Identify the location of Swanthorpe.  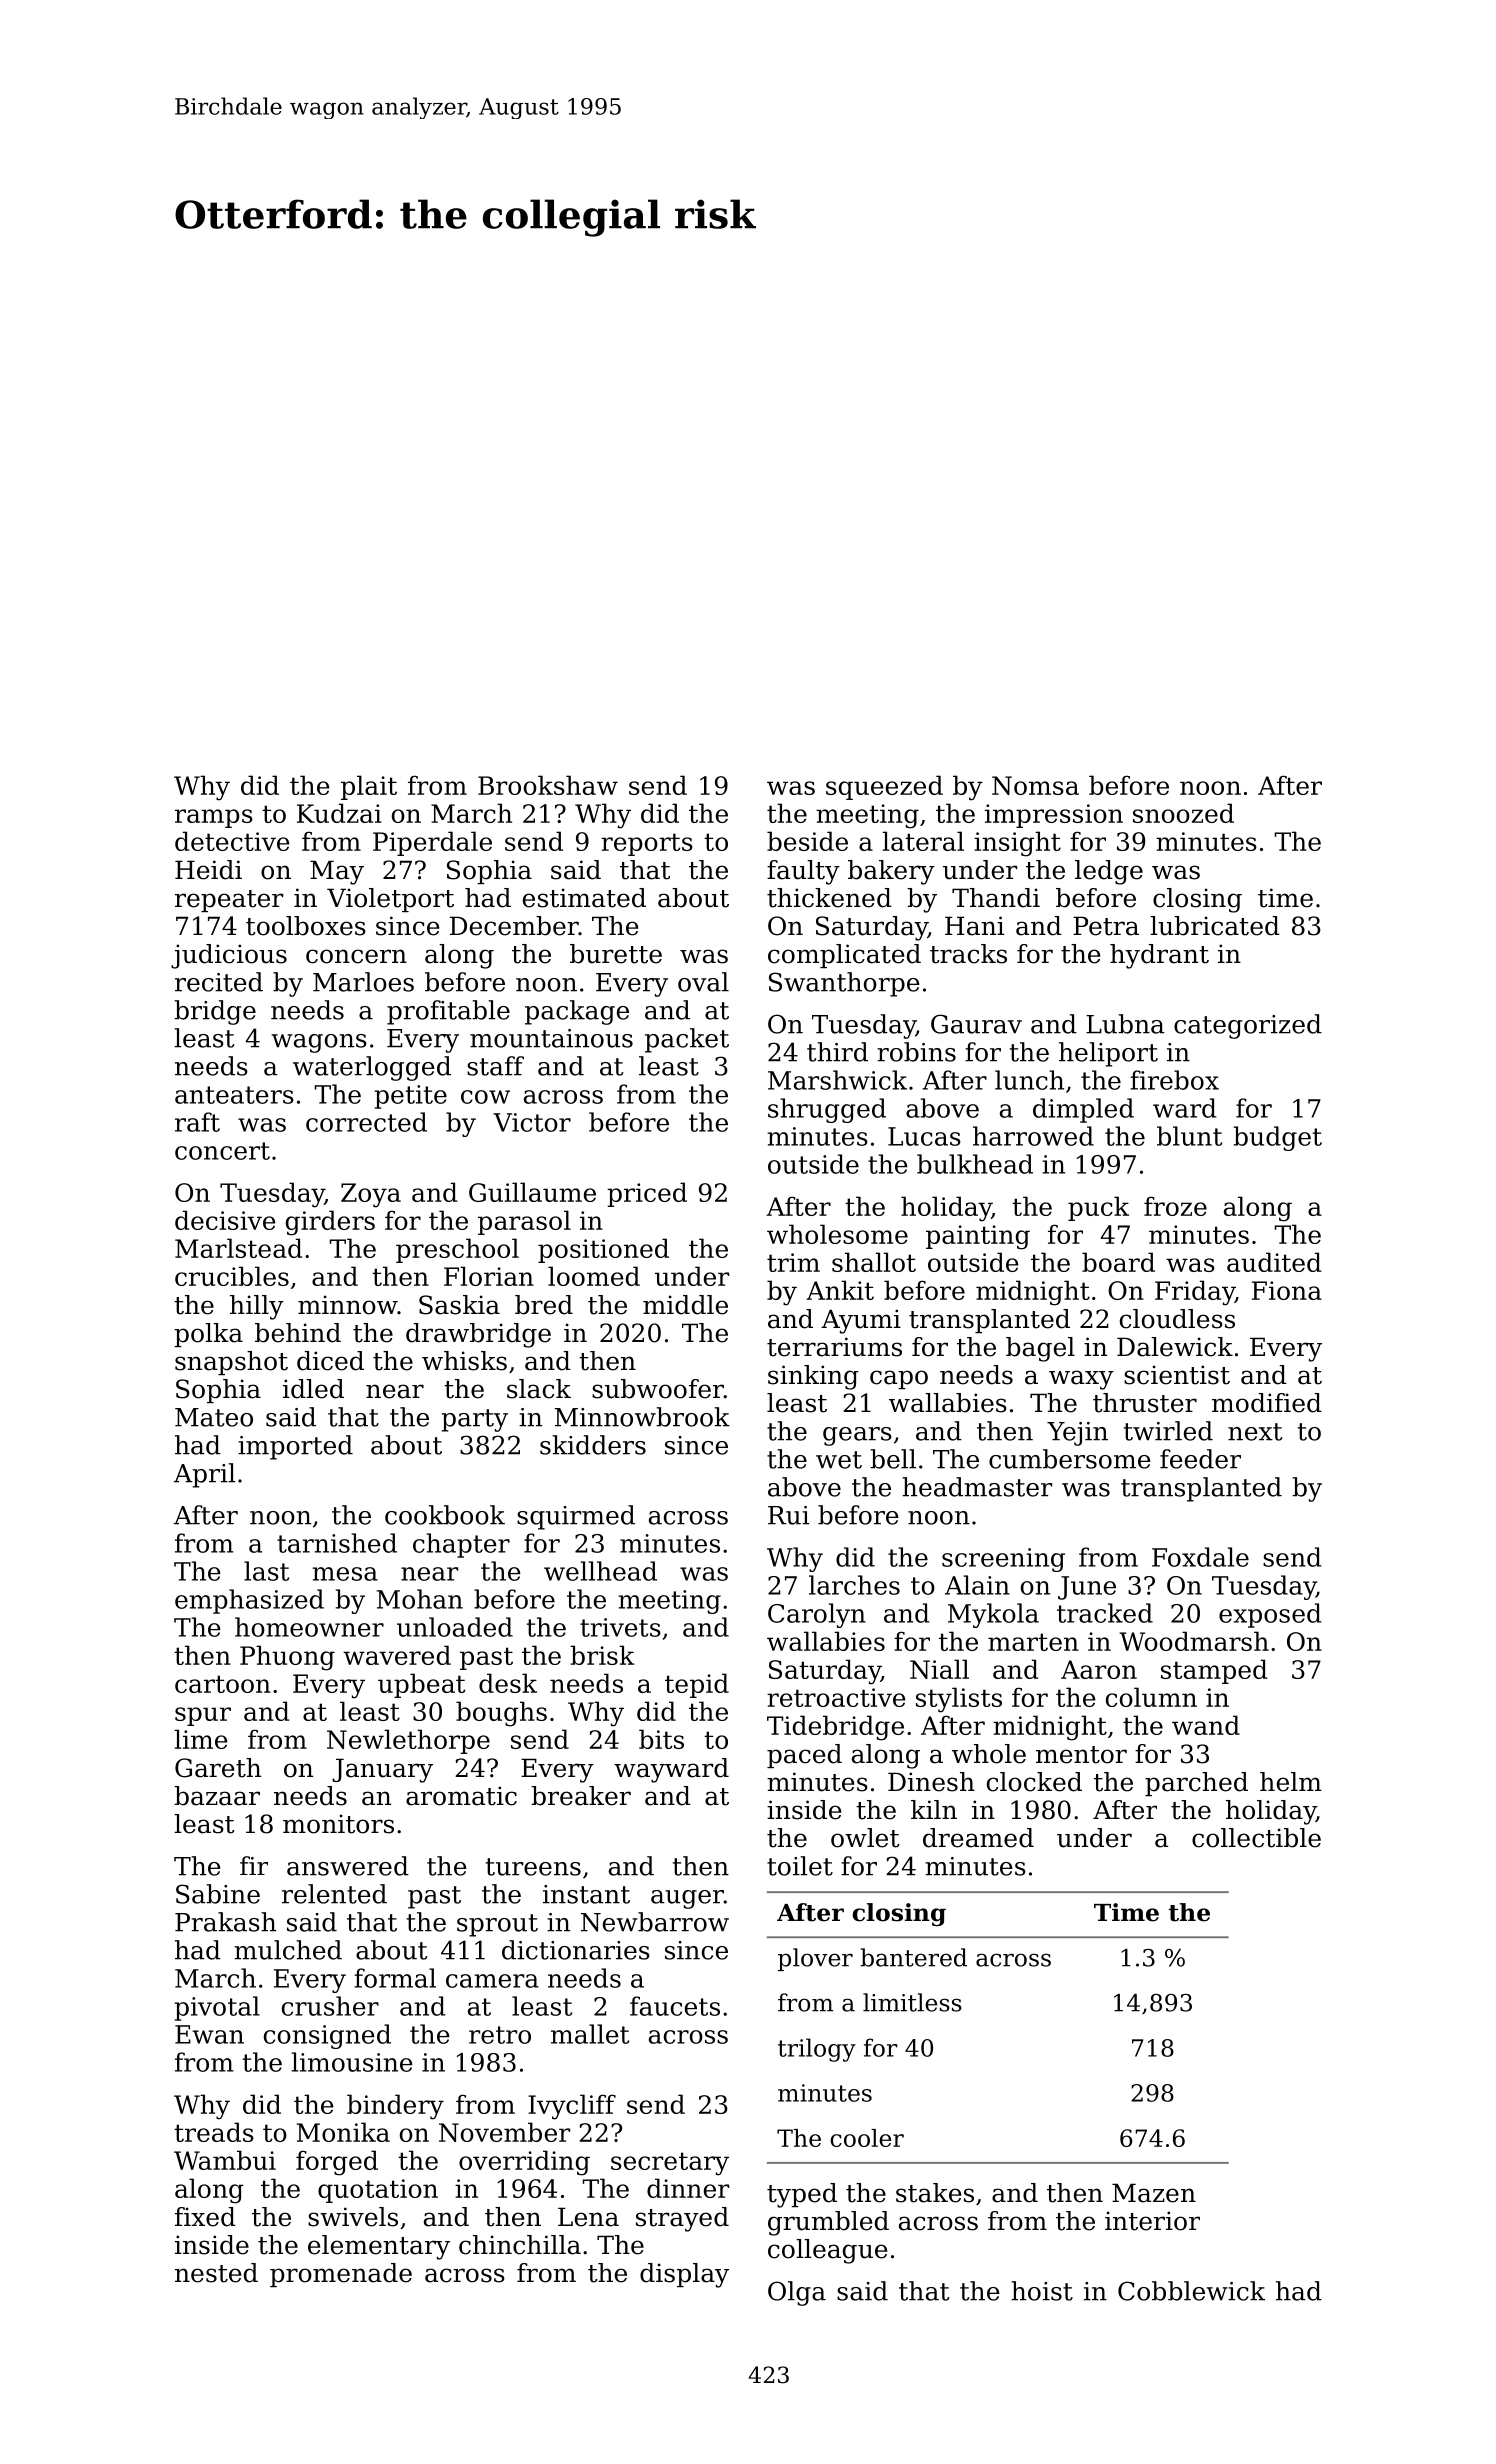
(844, 984).
